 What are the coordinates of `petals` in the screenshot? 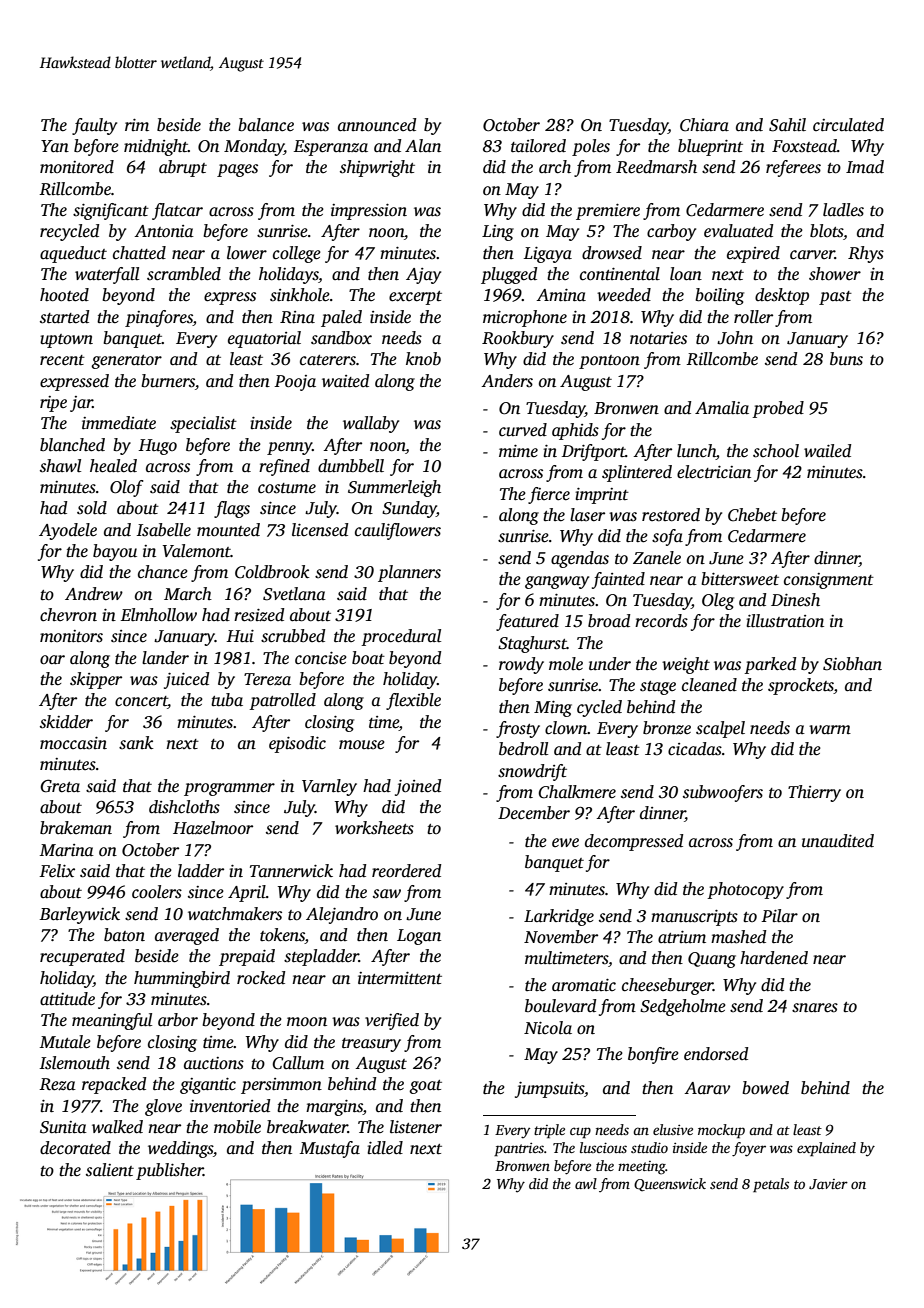 It's located at (771, 1185).
